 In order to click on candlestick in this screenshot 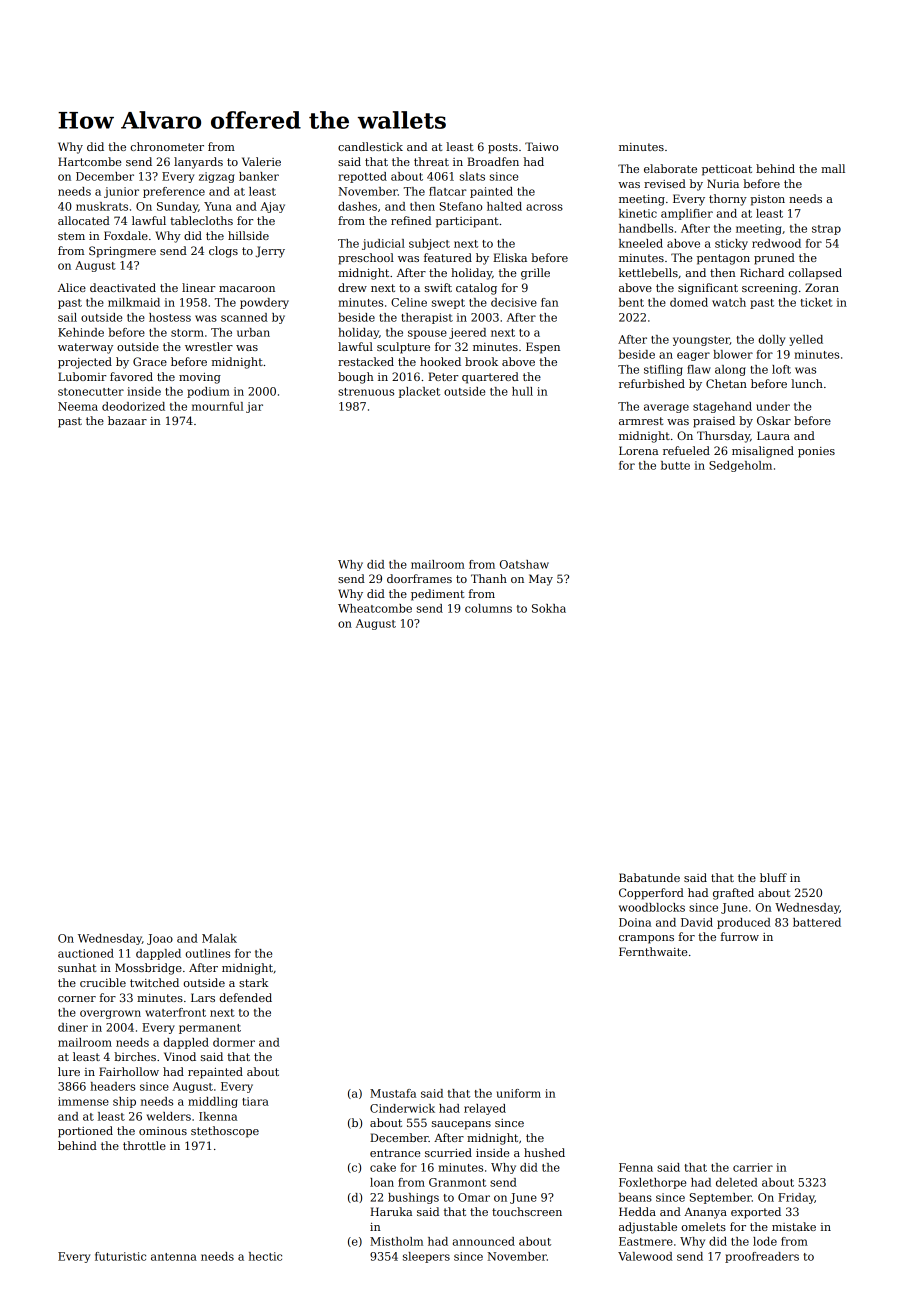, I will do `click(370, 146)`.
